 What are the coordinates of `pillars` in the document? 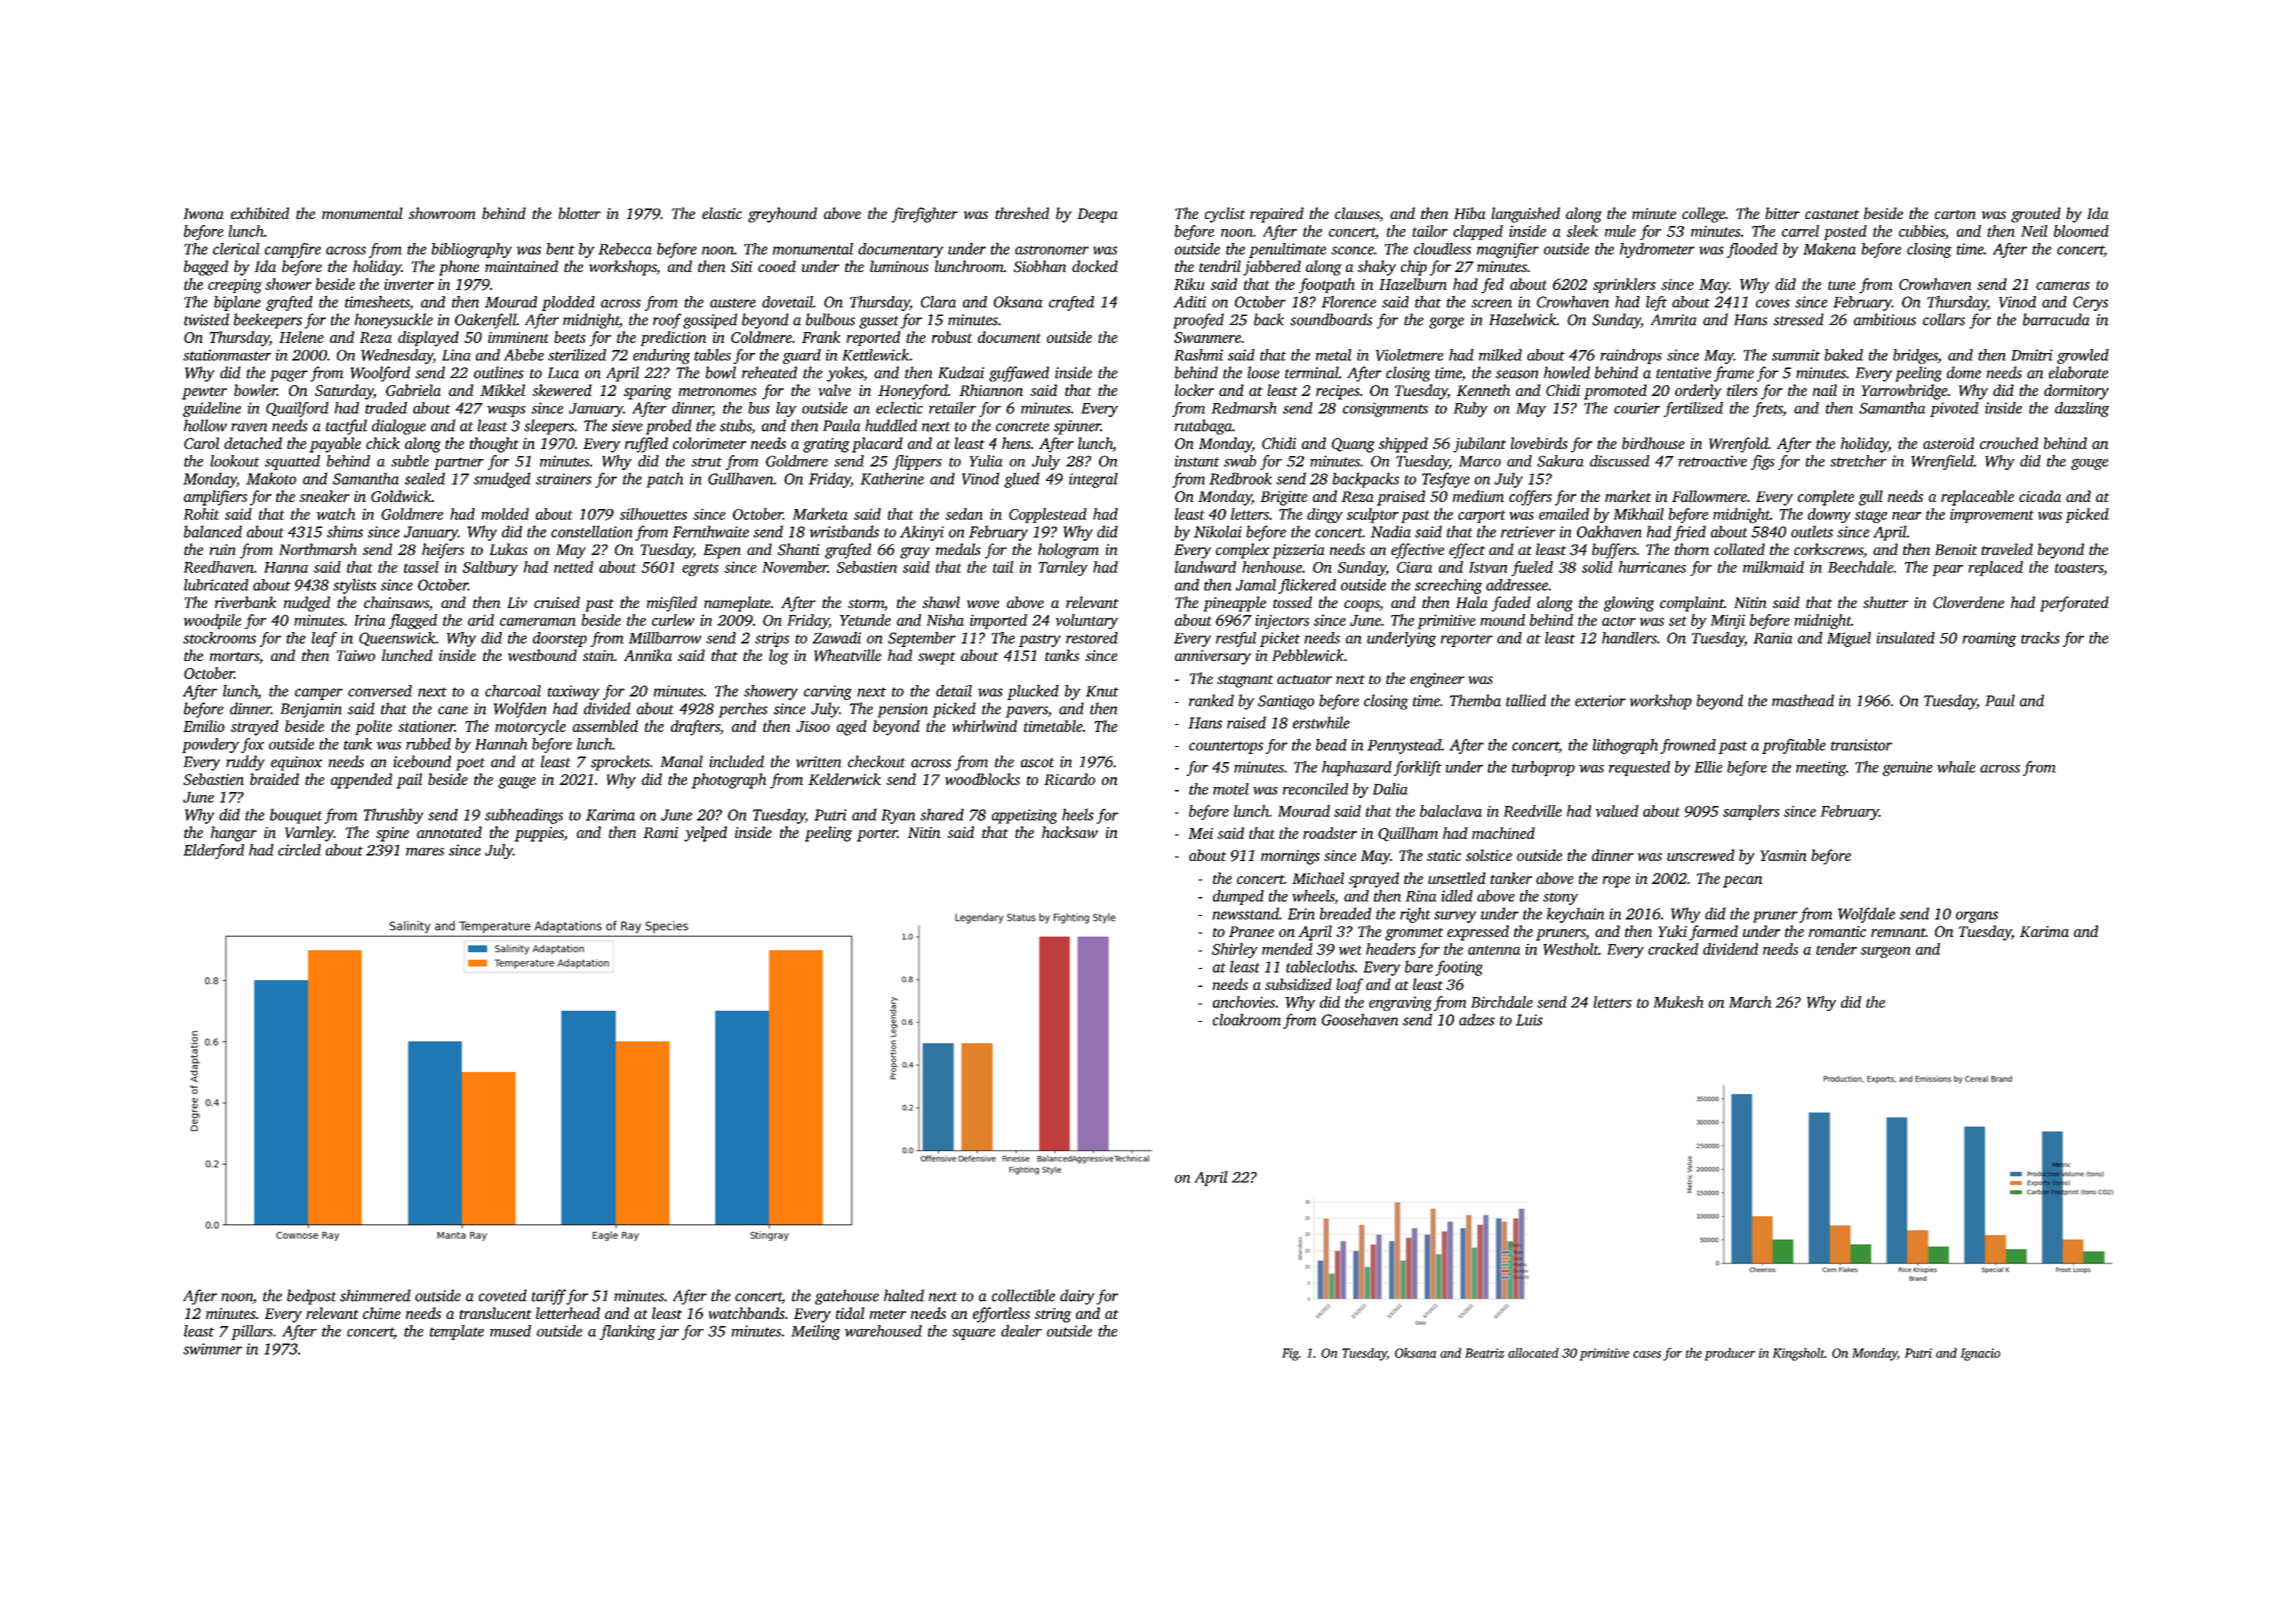 It's located at (252, 1332).
